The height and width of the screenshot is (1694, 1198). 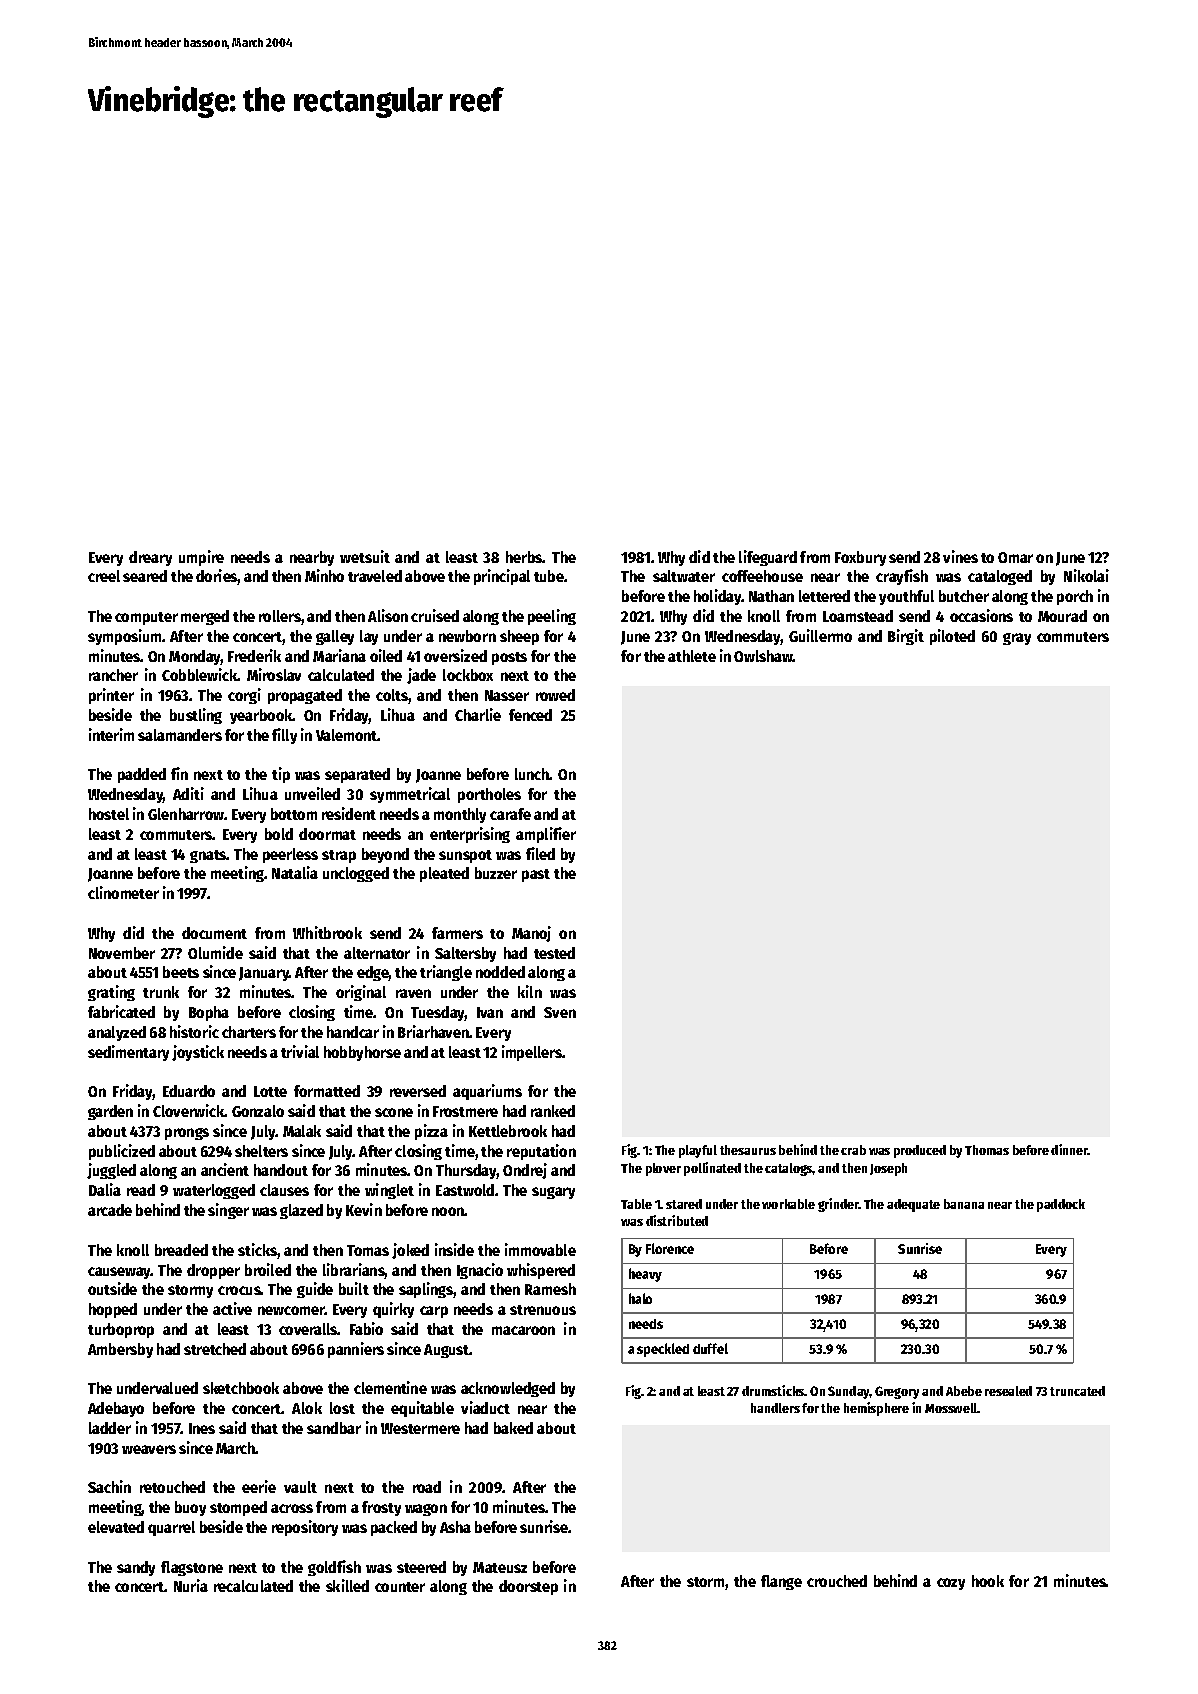 What do you see at coordinates (663, 1350) in the screenshot?
I see `speckled` at bounding box center [663, 1350].
